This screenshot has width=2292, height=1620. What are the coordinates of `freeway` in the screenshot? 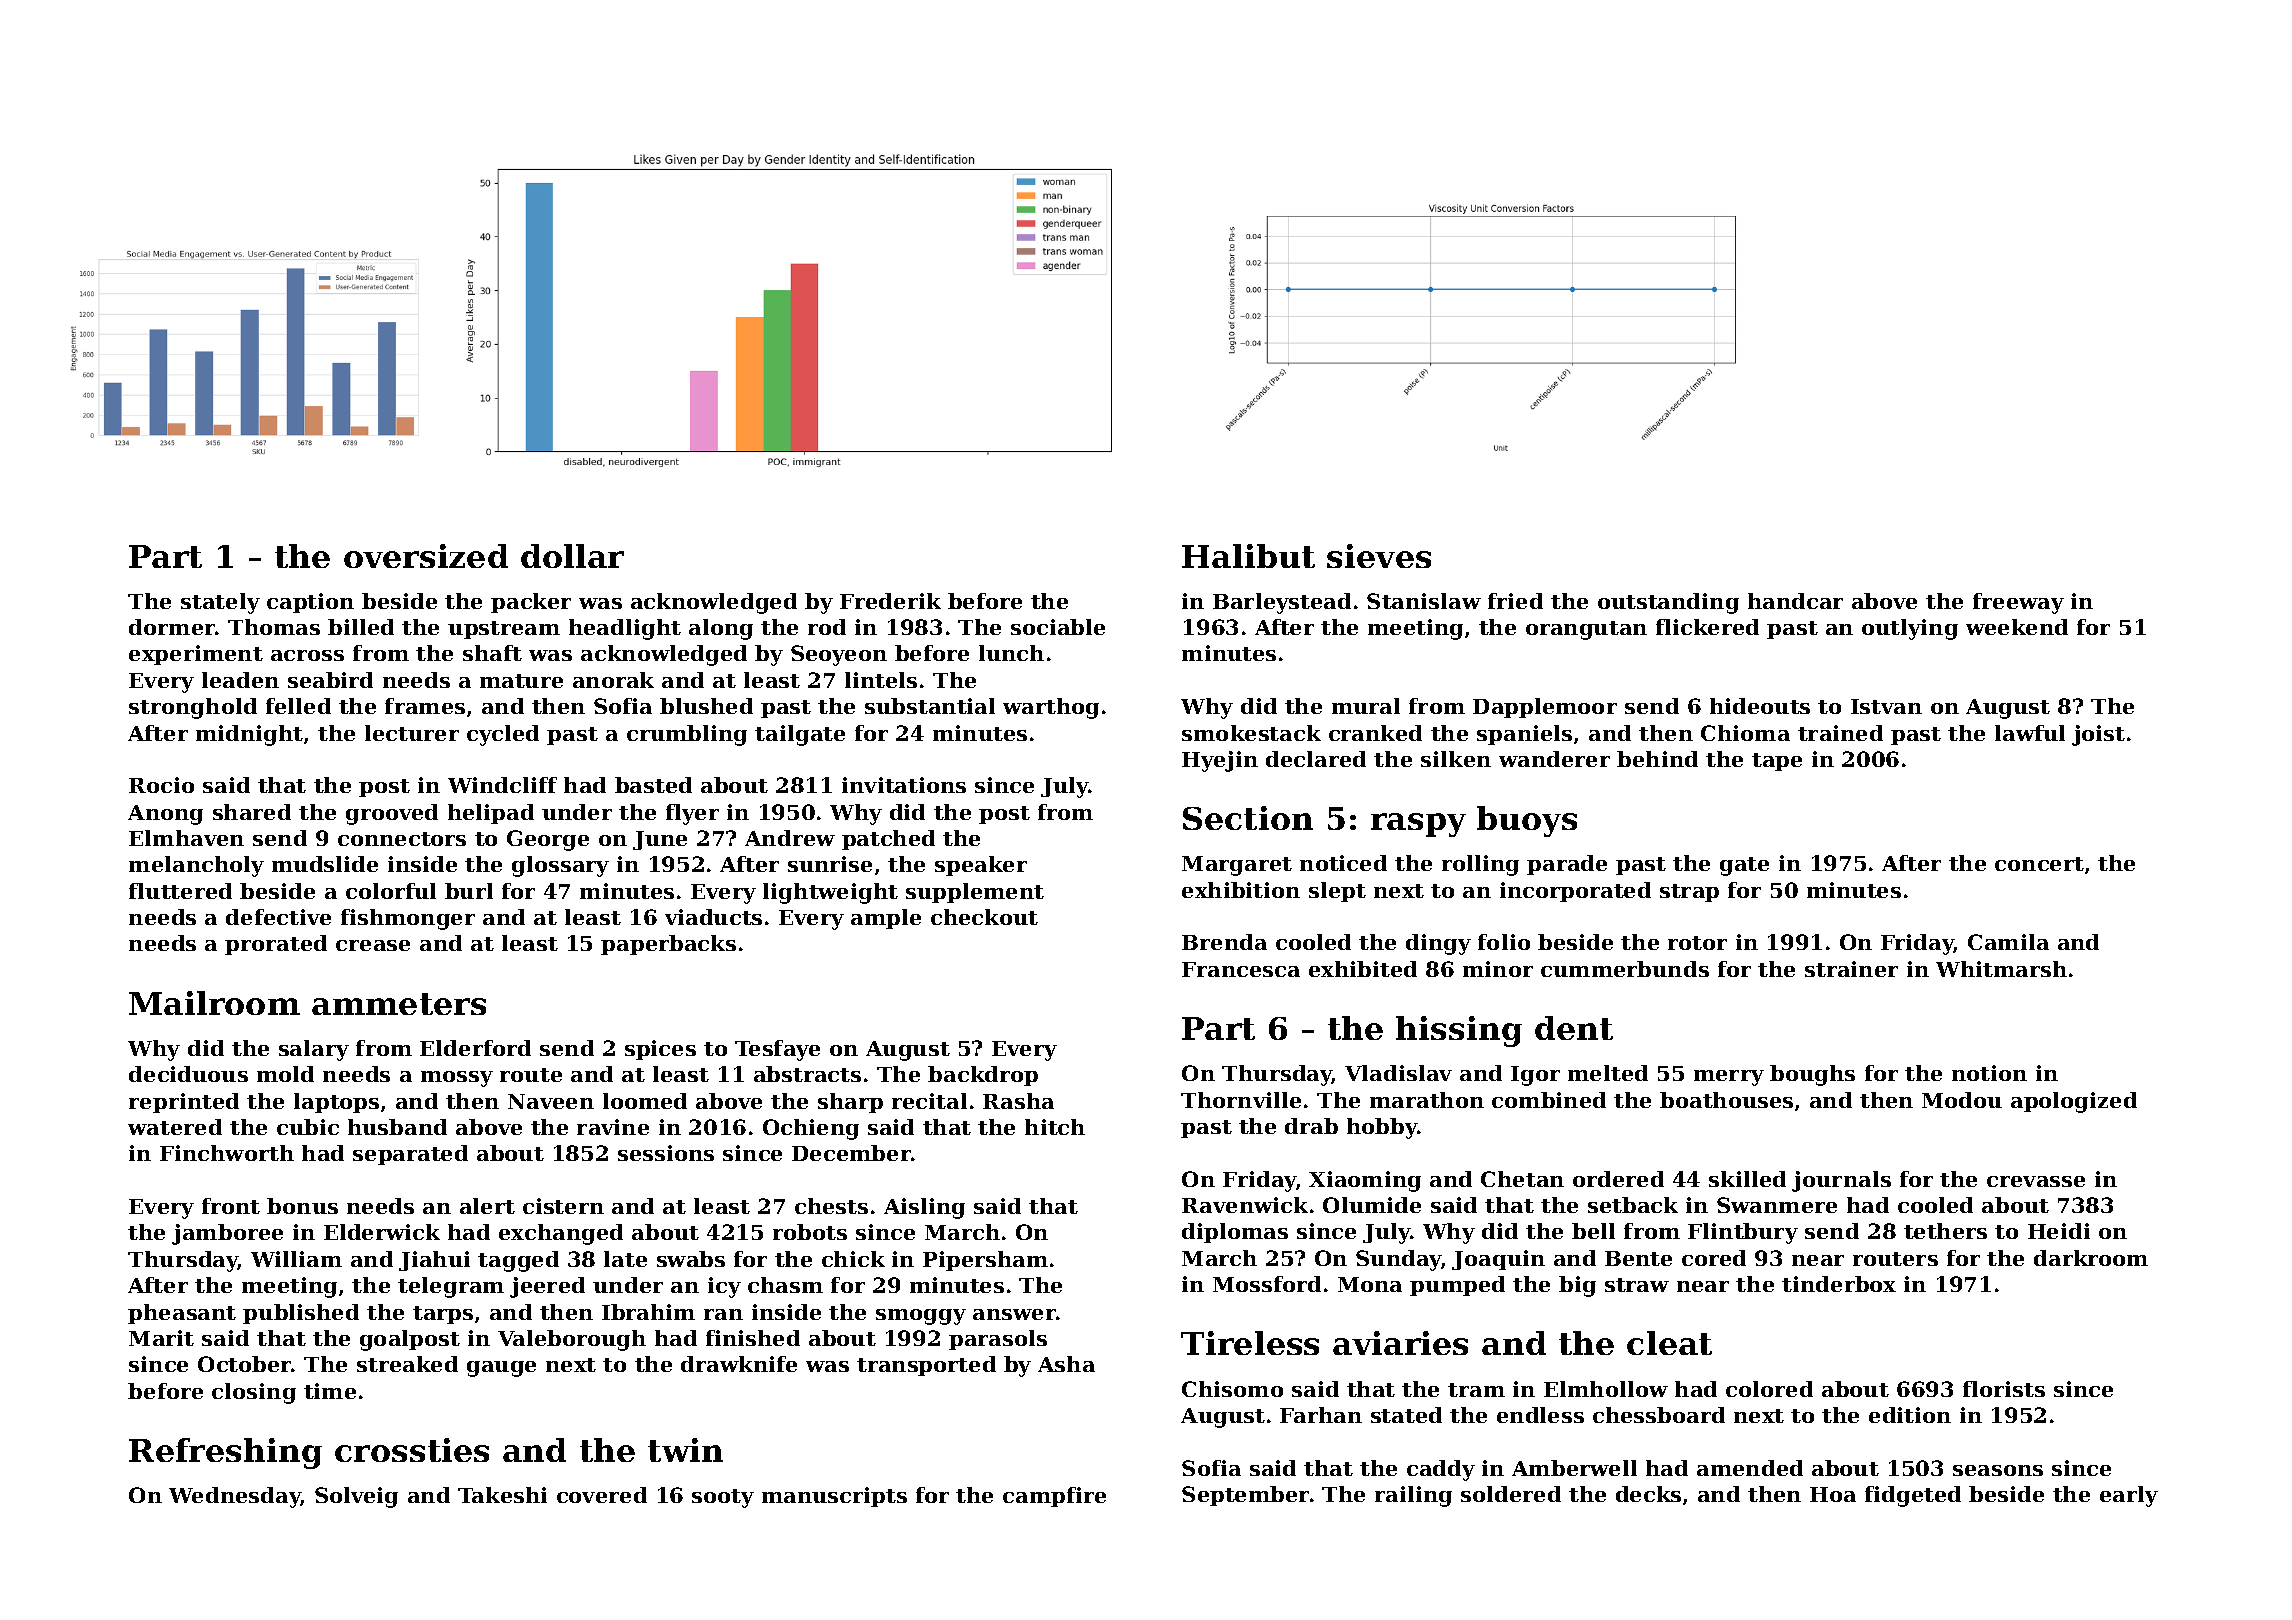 It's located at (2018, 603).
